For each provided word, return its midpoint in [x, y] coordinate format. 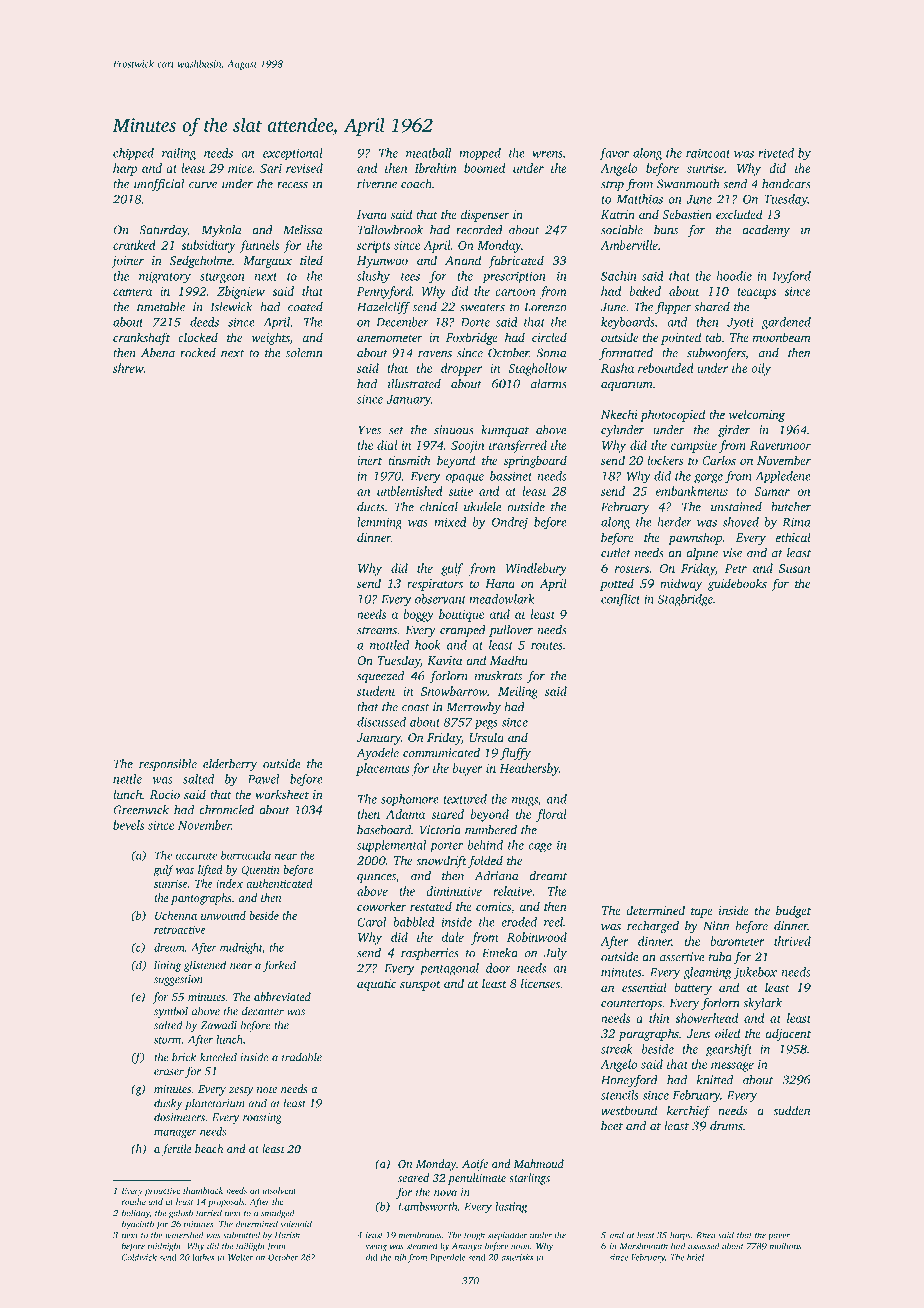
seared [413, 1177]
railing [179, 154]
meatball [428, 153]
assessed [703, 1246]
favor [614, 154]
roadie [134, 1201]
